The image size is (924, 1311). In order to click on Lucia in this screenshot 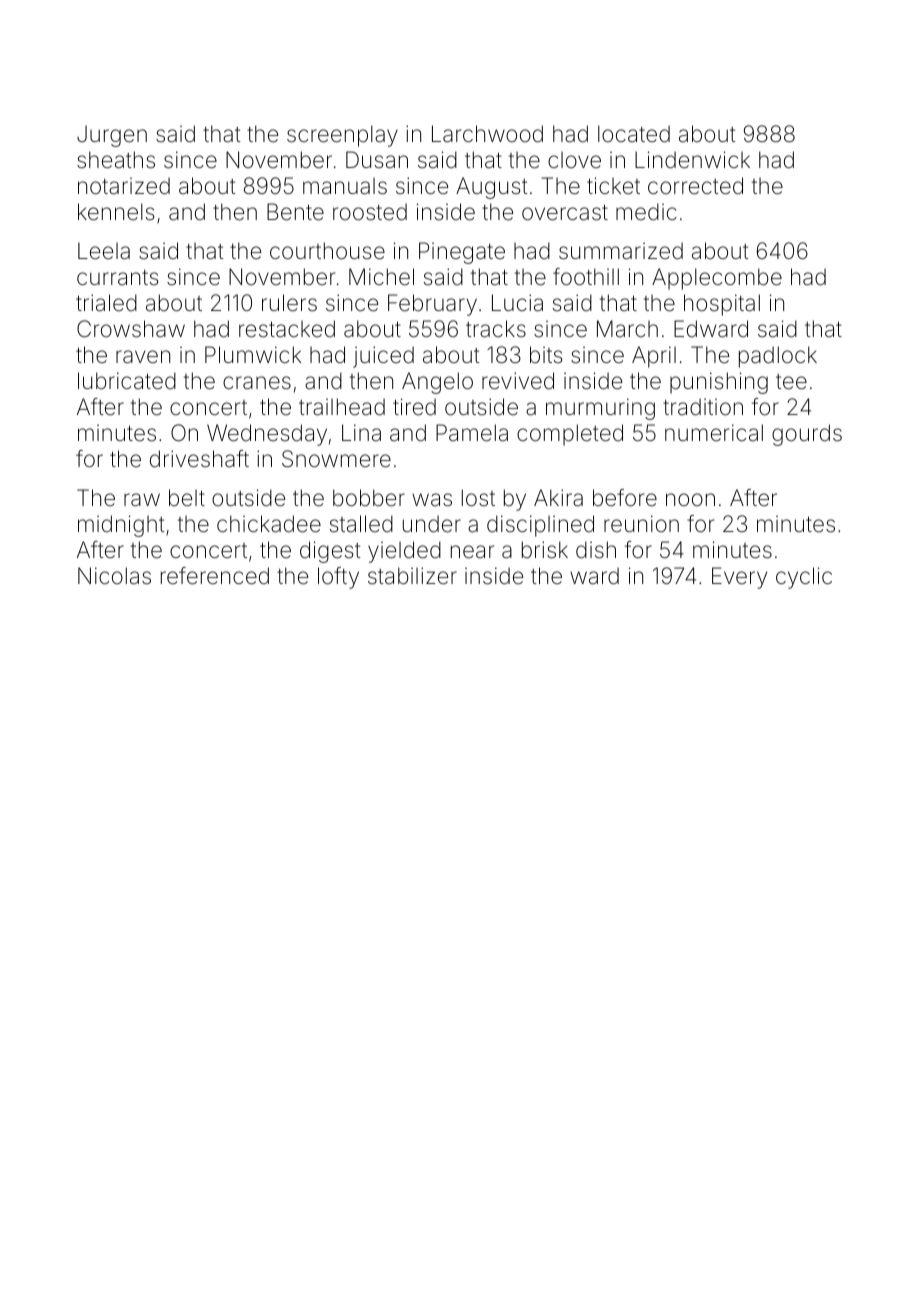, I will do `click(517, 303)`.
